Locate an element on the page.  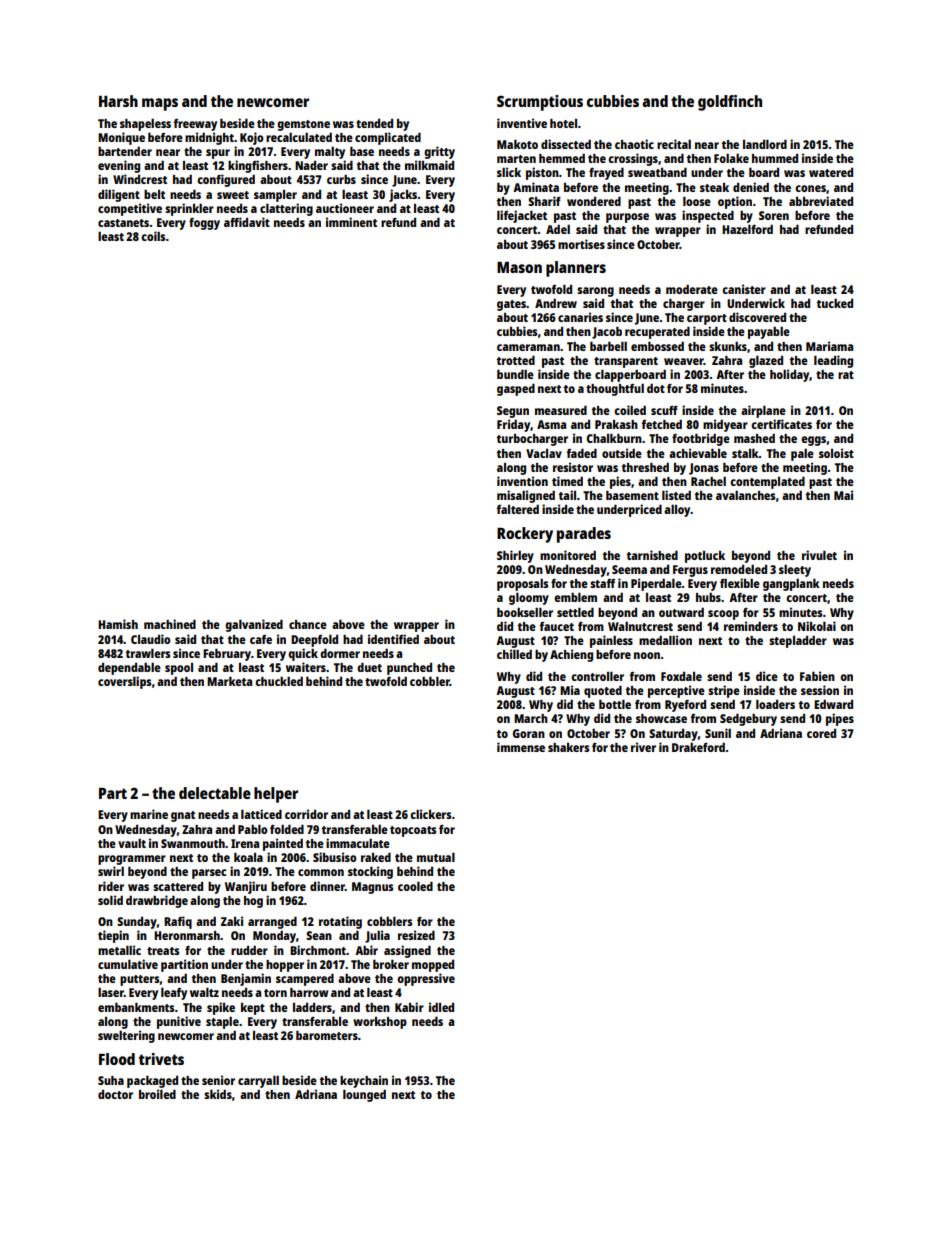
skids is located at coordinates (218, 1094).
